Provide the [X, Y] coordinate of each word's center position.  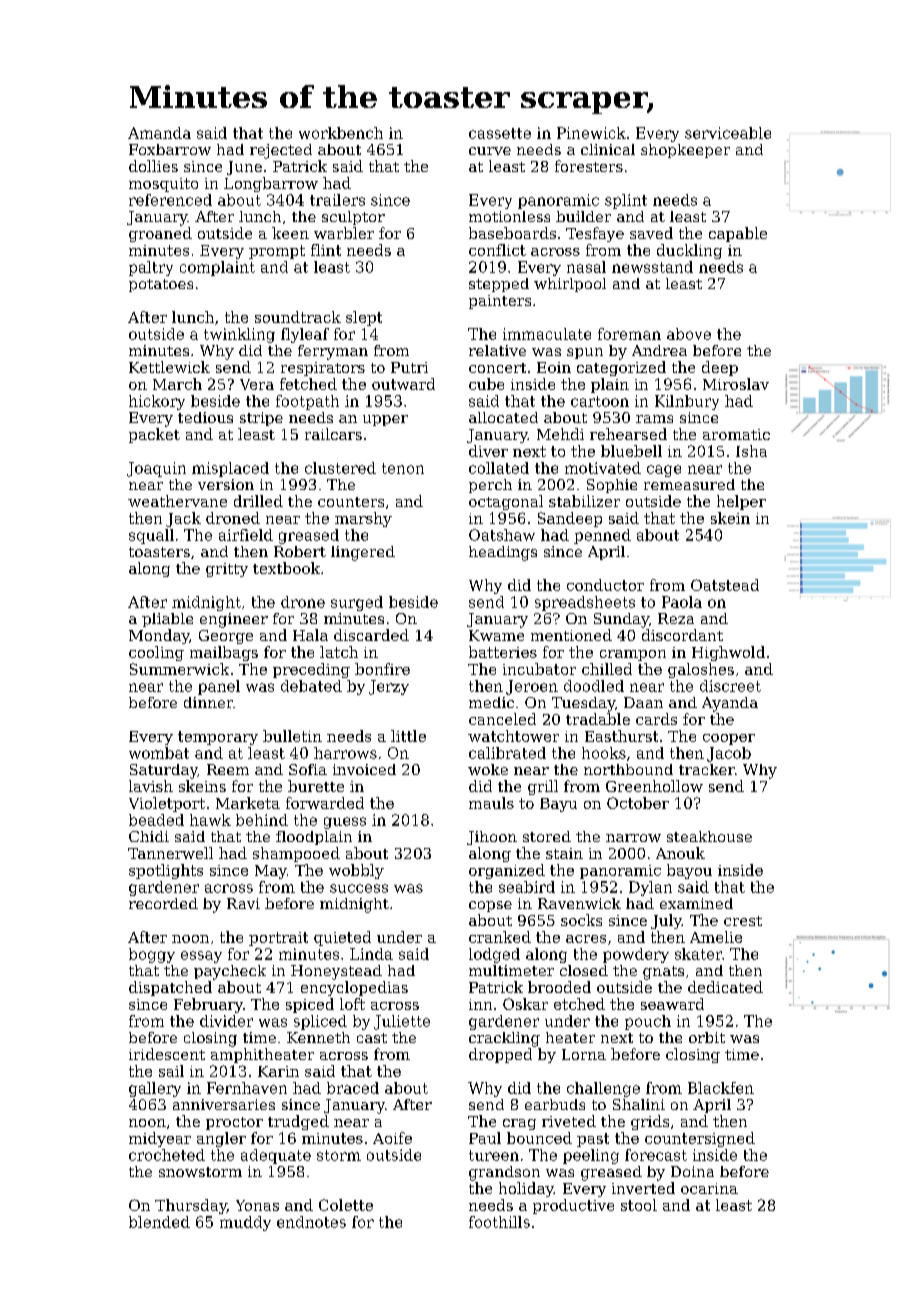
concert [497, 368]
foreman [629, 334]
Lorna [584, 1054]
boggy [152, 955]
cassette [500, 133]
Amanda [159, 133]
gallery [155, 1089]
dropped [500, 1055]
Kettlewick [169, 367]
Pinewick [591, 133]
